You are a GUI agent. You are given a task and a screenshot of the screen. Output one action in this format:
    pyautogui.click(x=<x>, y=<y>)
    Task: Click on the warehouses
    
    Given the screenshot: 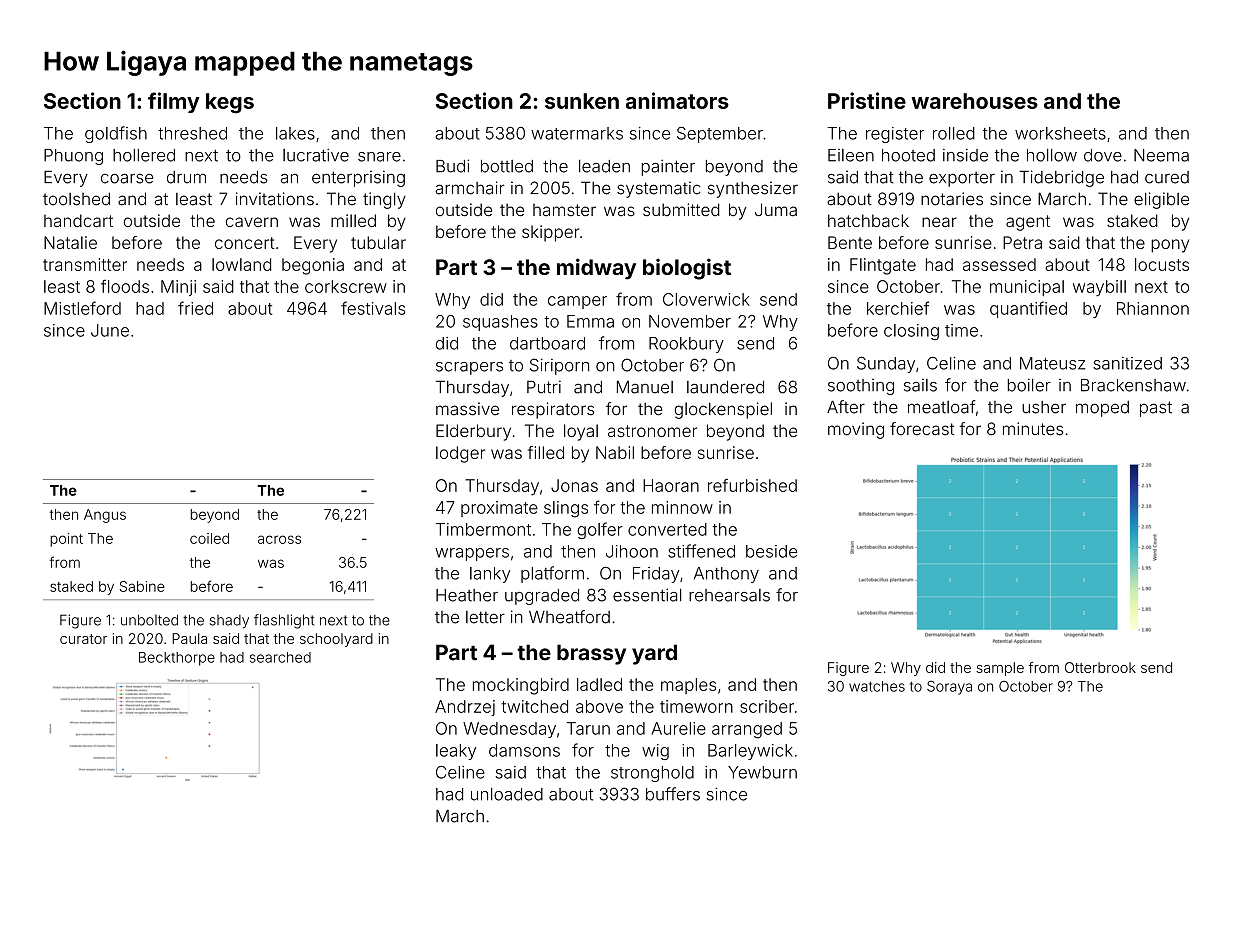 What is the action you would take?
    pyautogui.click(x=975, y=101)
